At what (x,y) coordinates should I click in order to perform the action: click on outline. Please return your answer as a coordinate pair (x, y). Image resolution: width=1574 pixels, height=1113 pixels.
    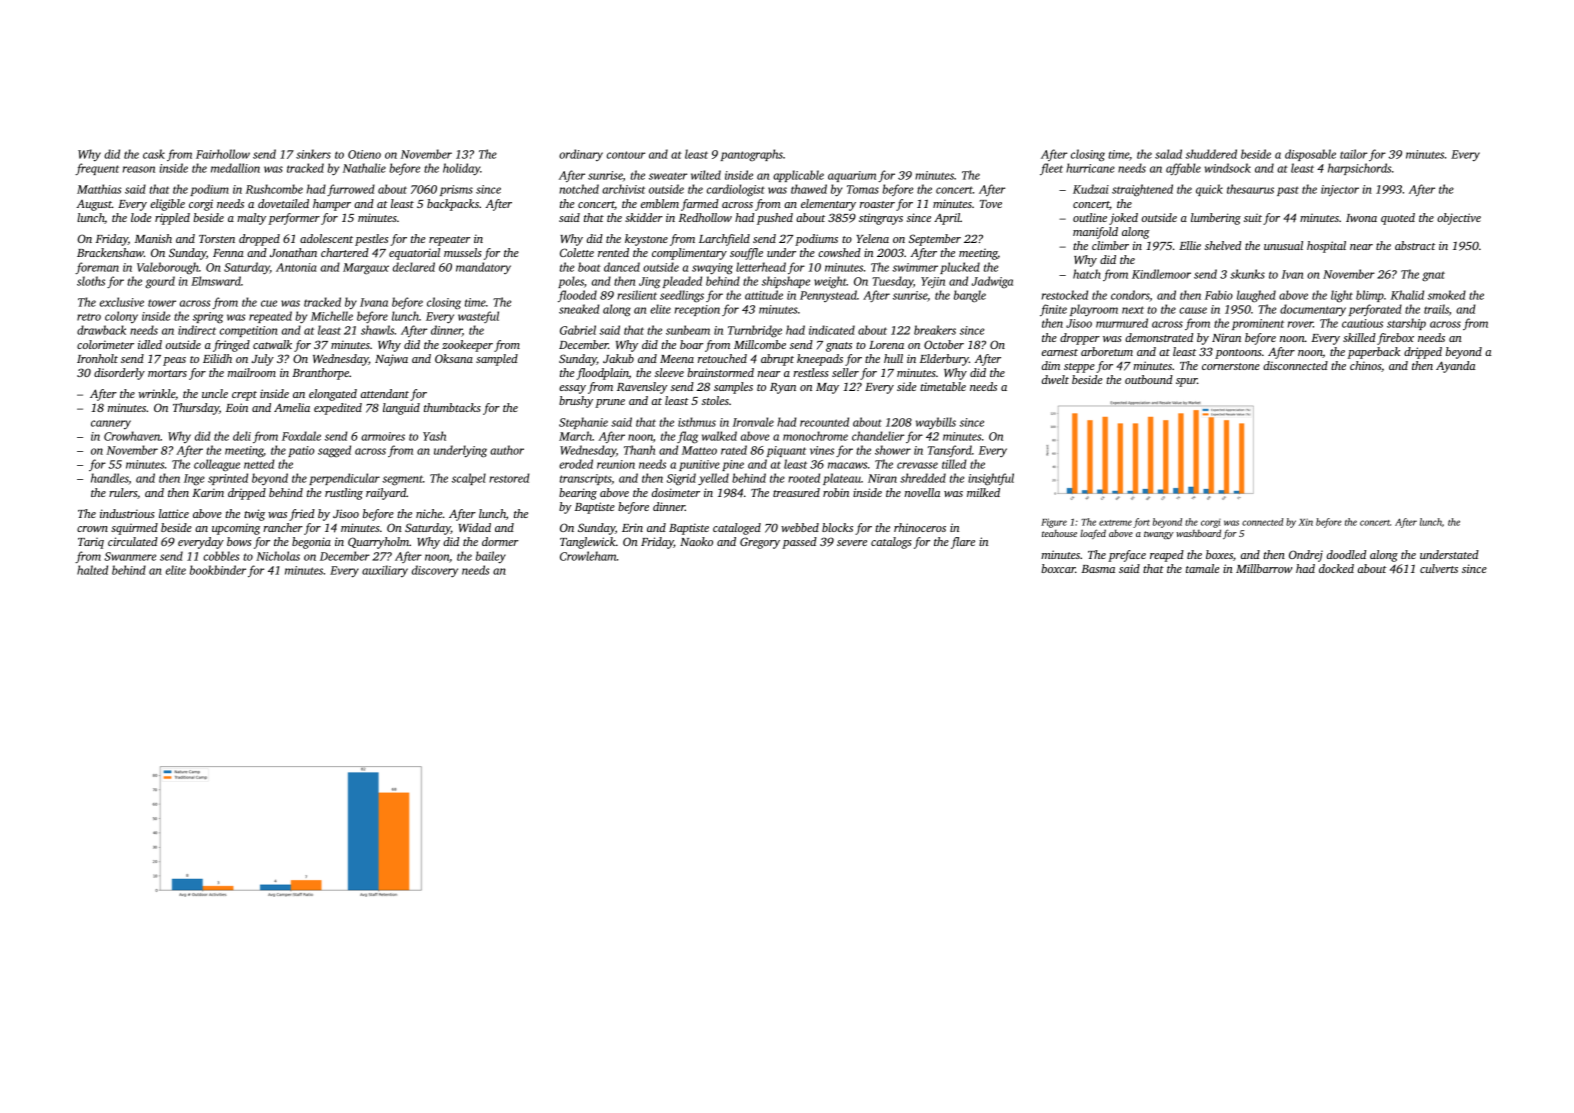
    Looking at the image, I should click on (1090, 217).
